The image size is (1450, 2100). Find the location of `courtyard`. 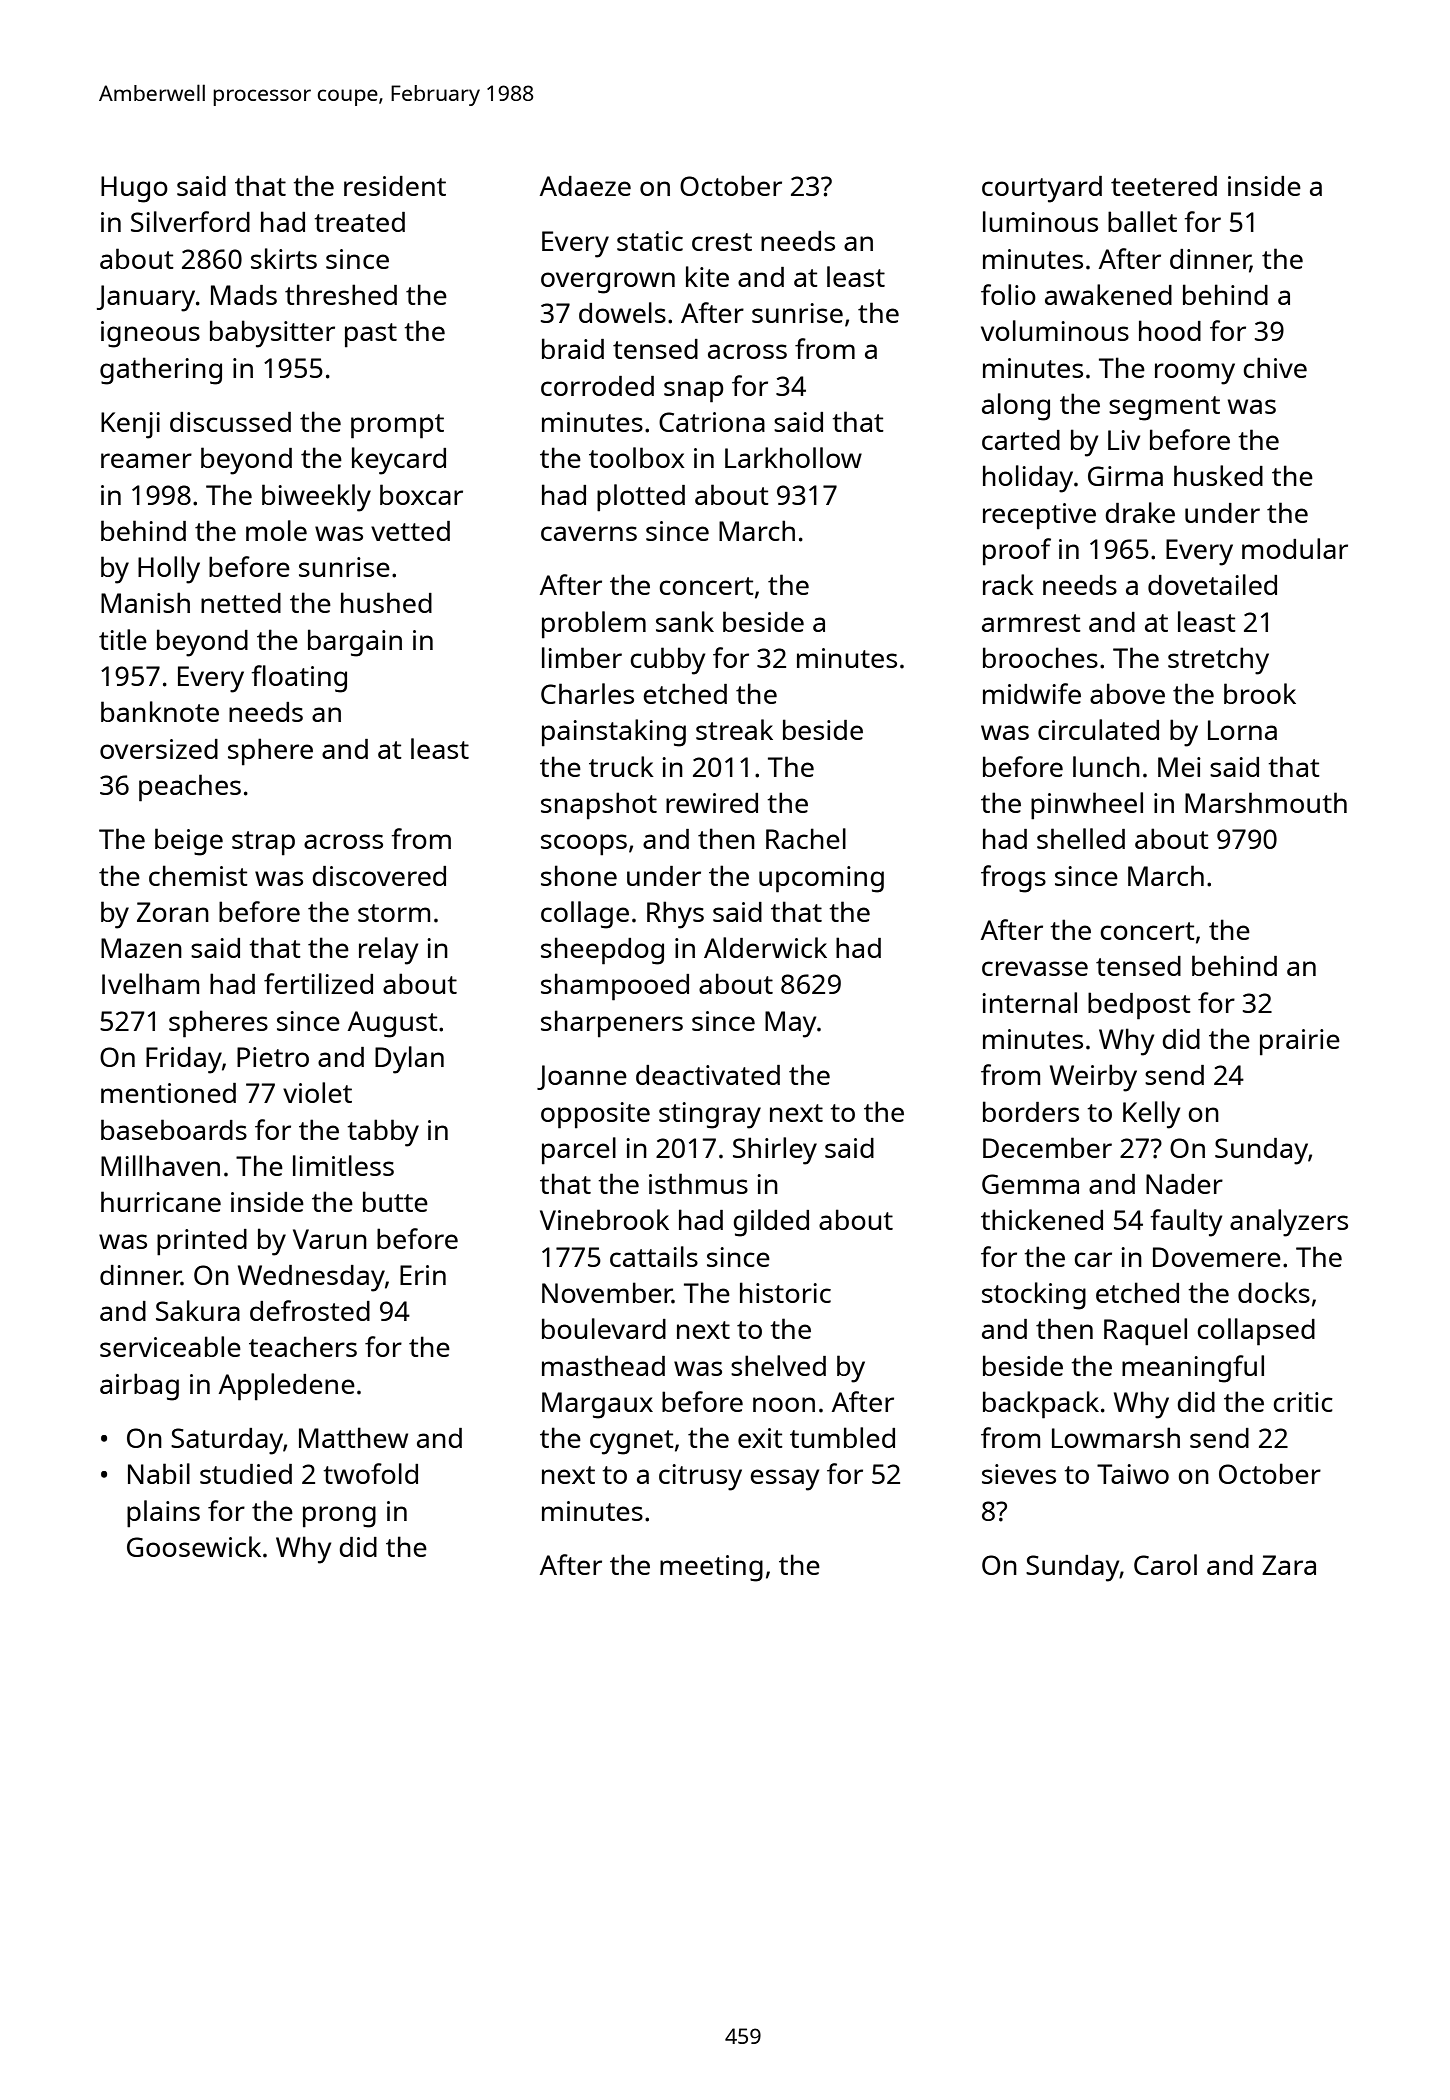

courtyard is located at coordinates (1042, 189).
